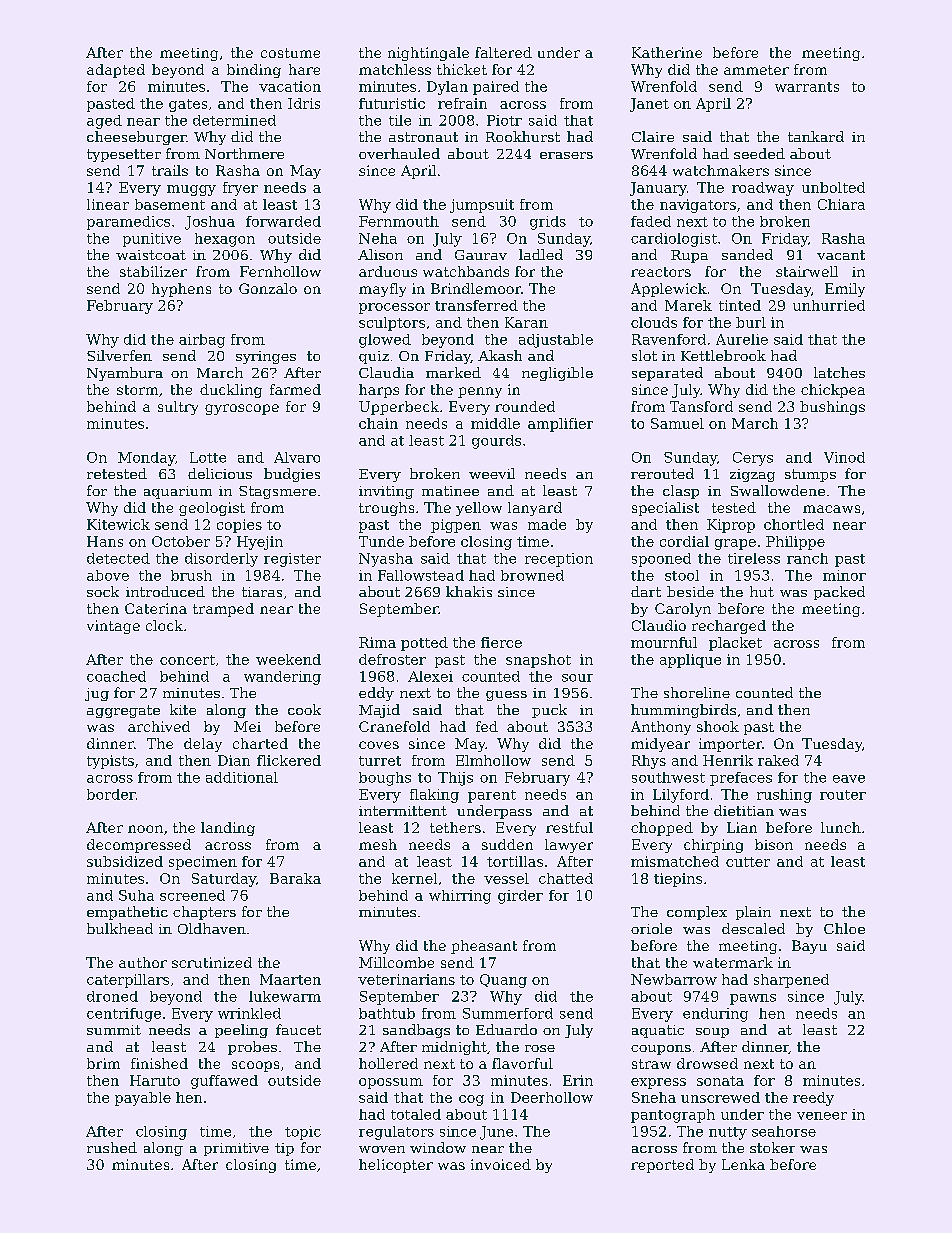 The image size is (952, 1233). What do you see at coordinates (242, 777) in the screenshot?
I see `additional` at bounding box center [242, 777].
